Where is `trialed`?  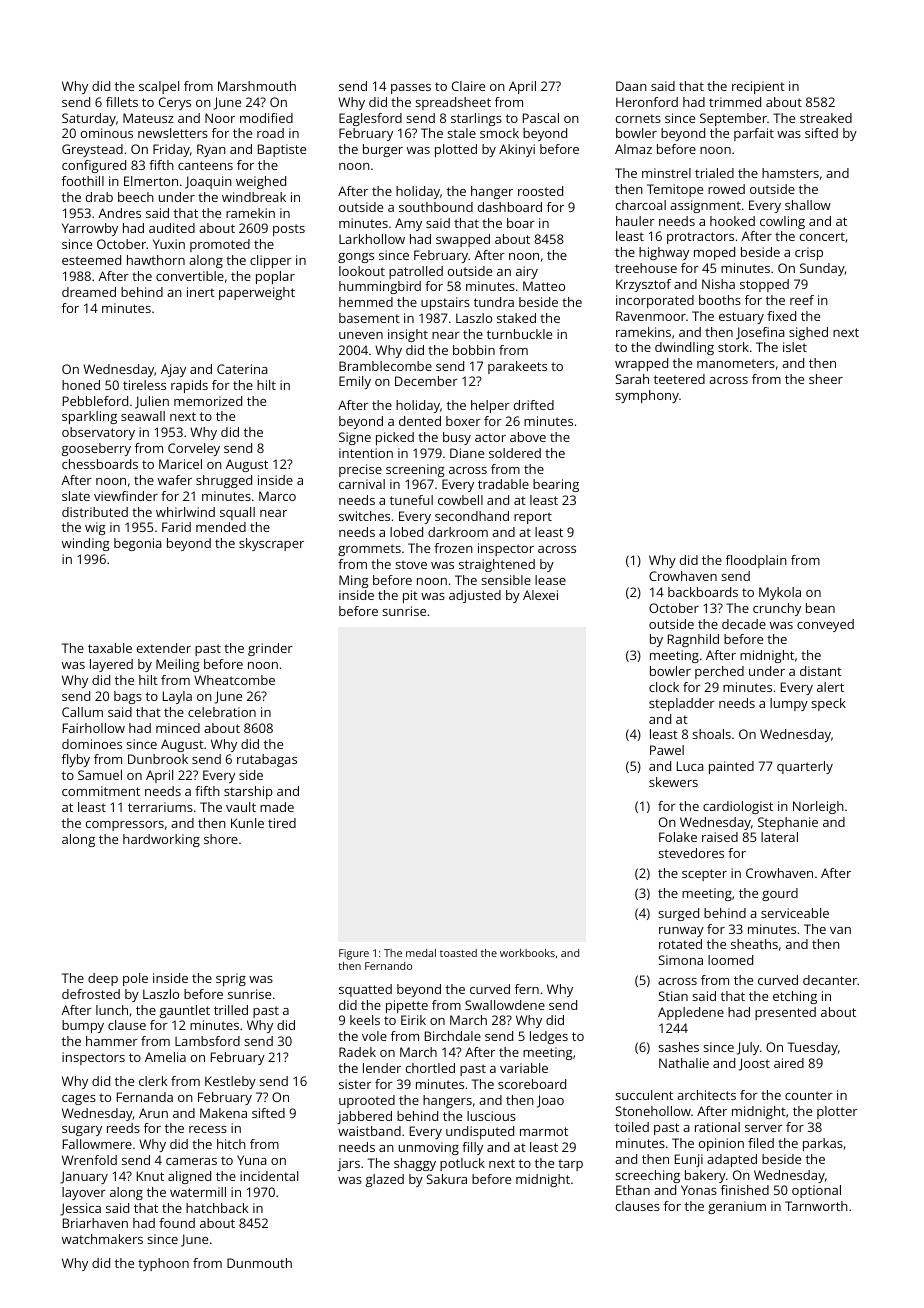
trialed is located at coordinates (714, 173).
